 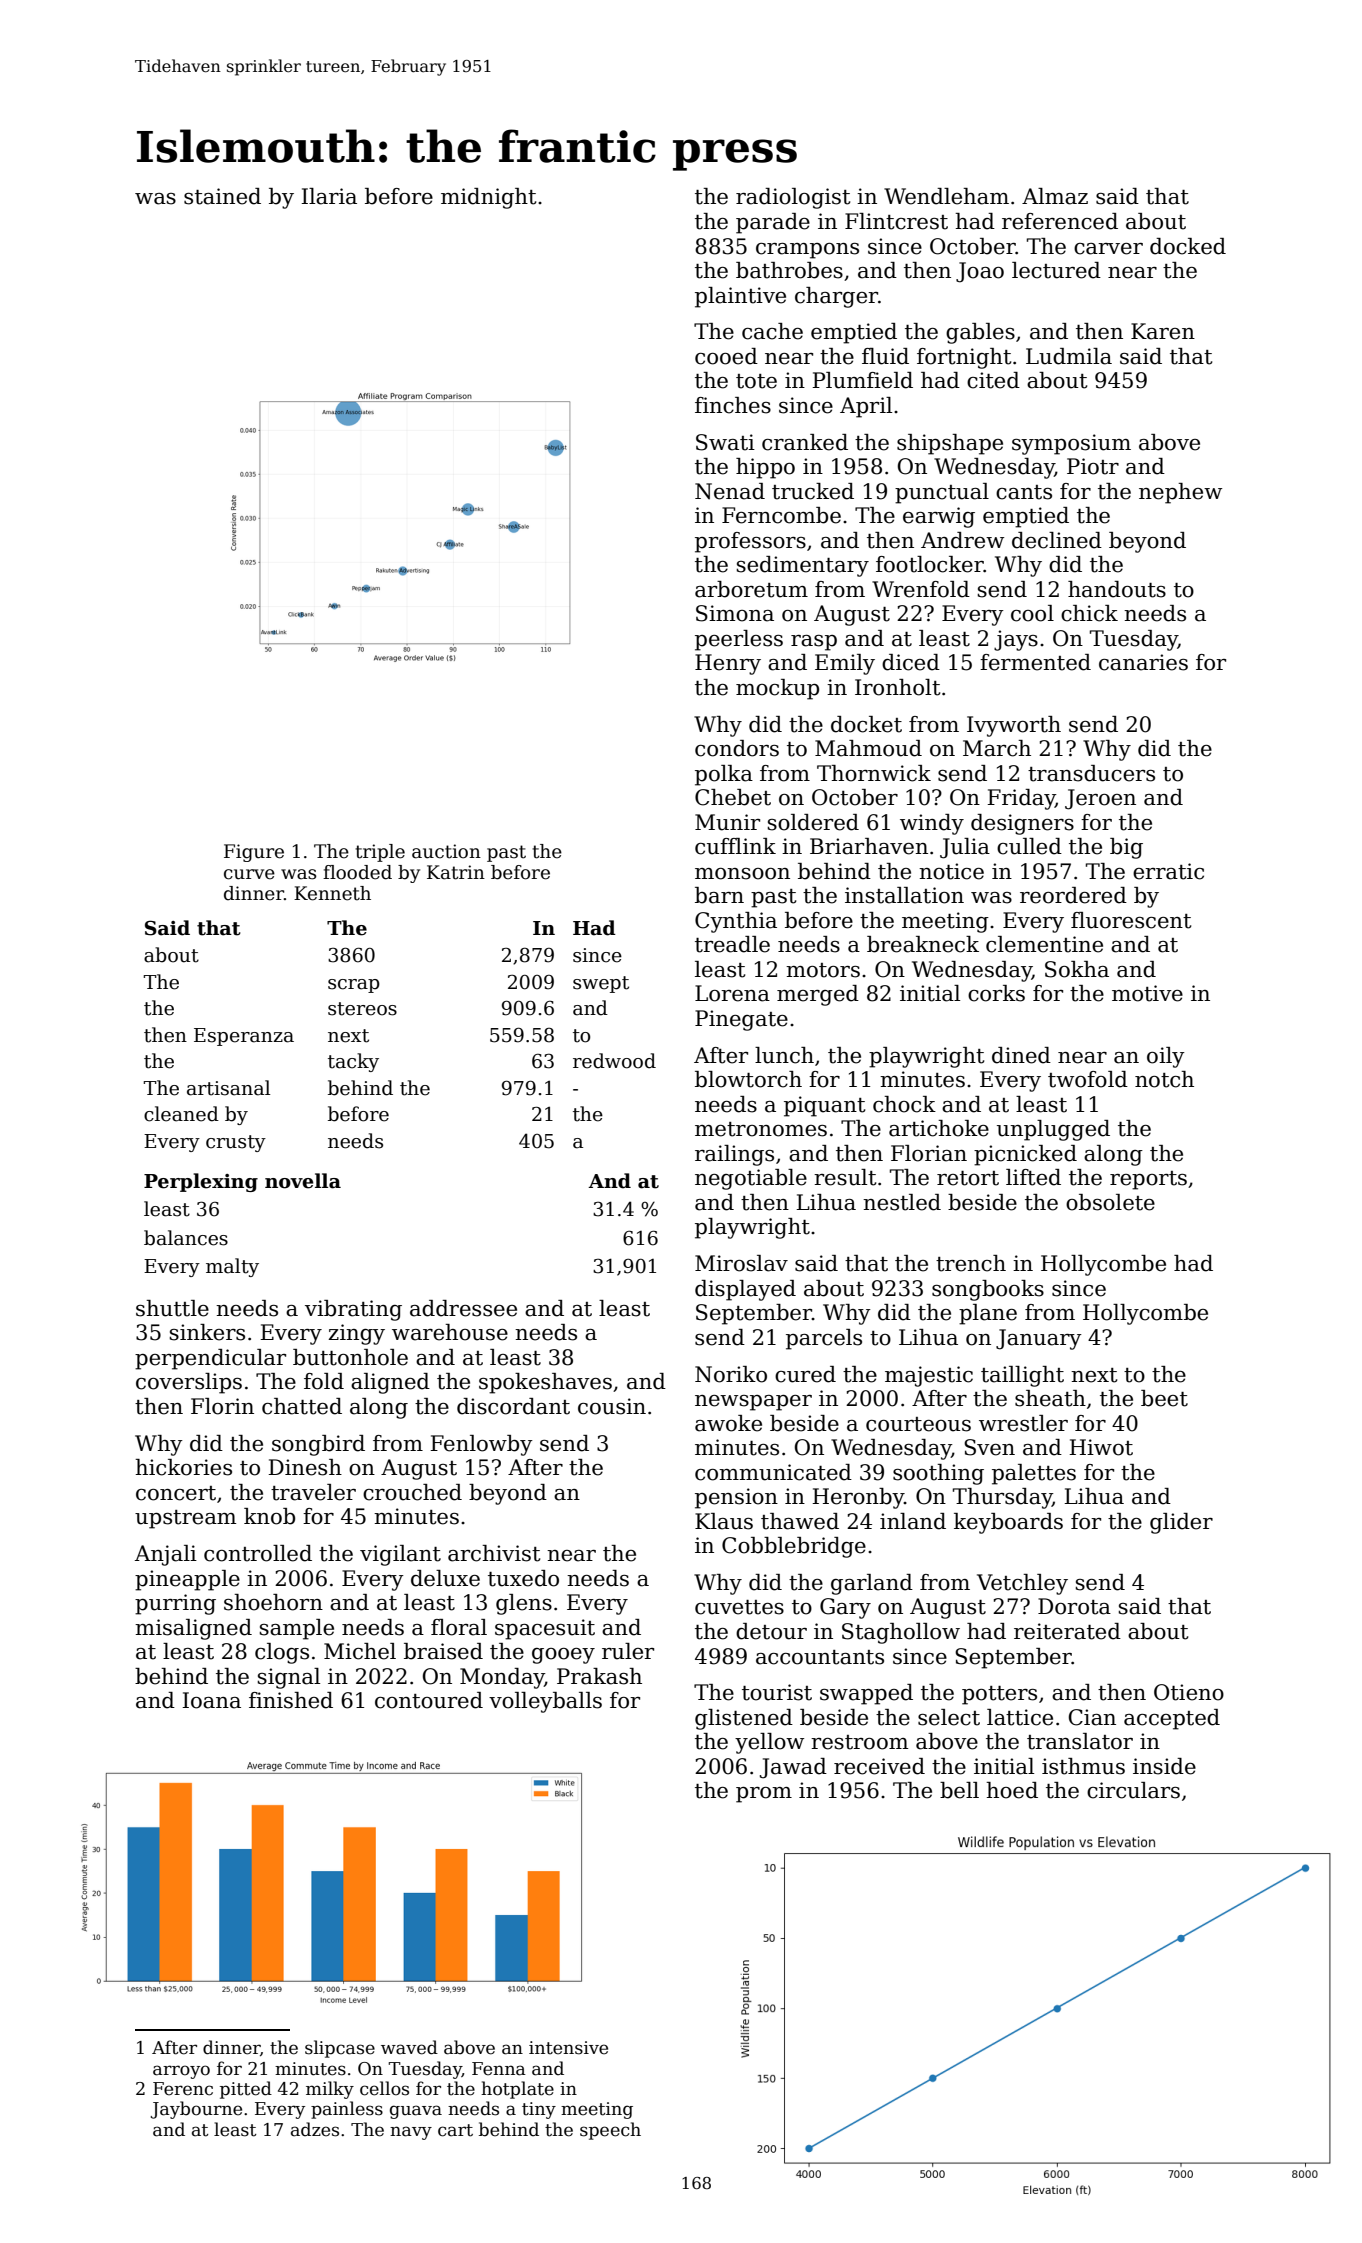 What do you see at coordinates (302, 1406) in the screenshot?
I see `chatted` at bounding box center [302, 1406].
